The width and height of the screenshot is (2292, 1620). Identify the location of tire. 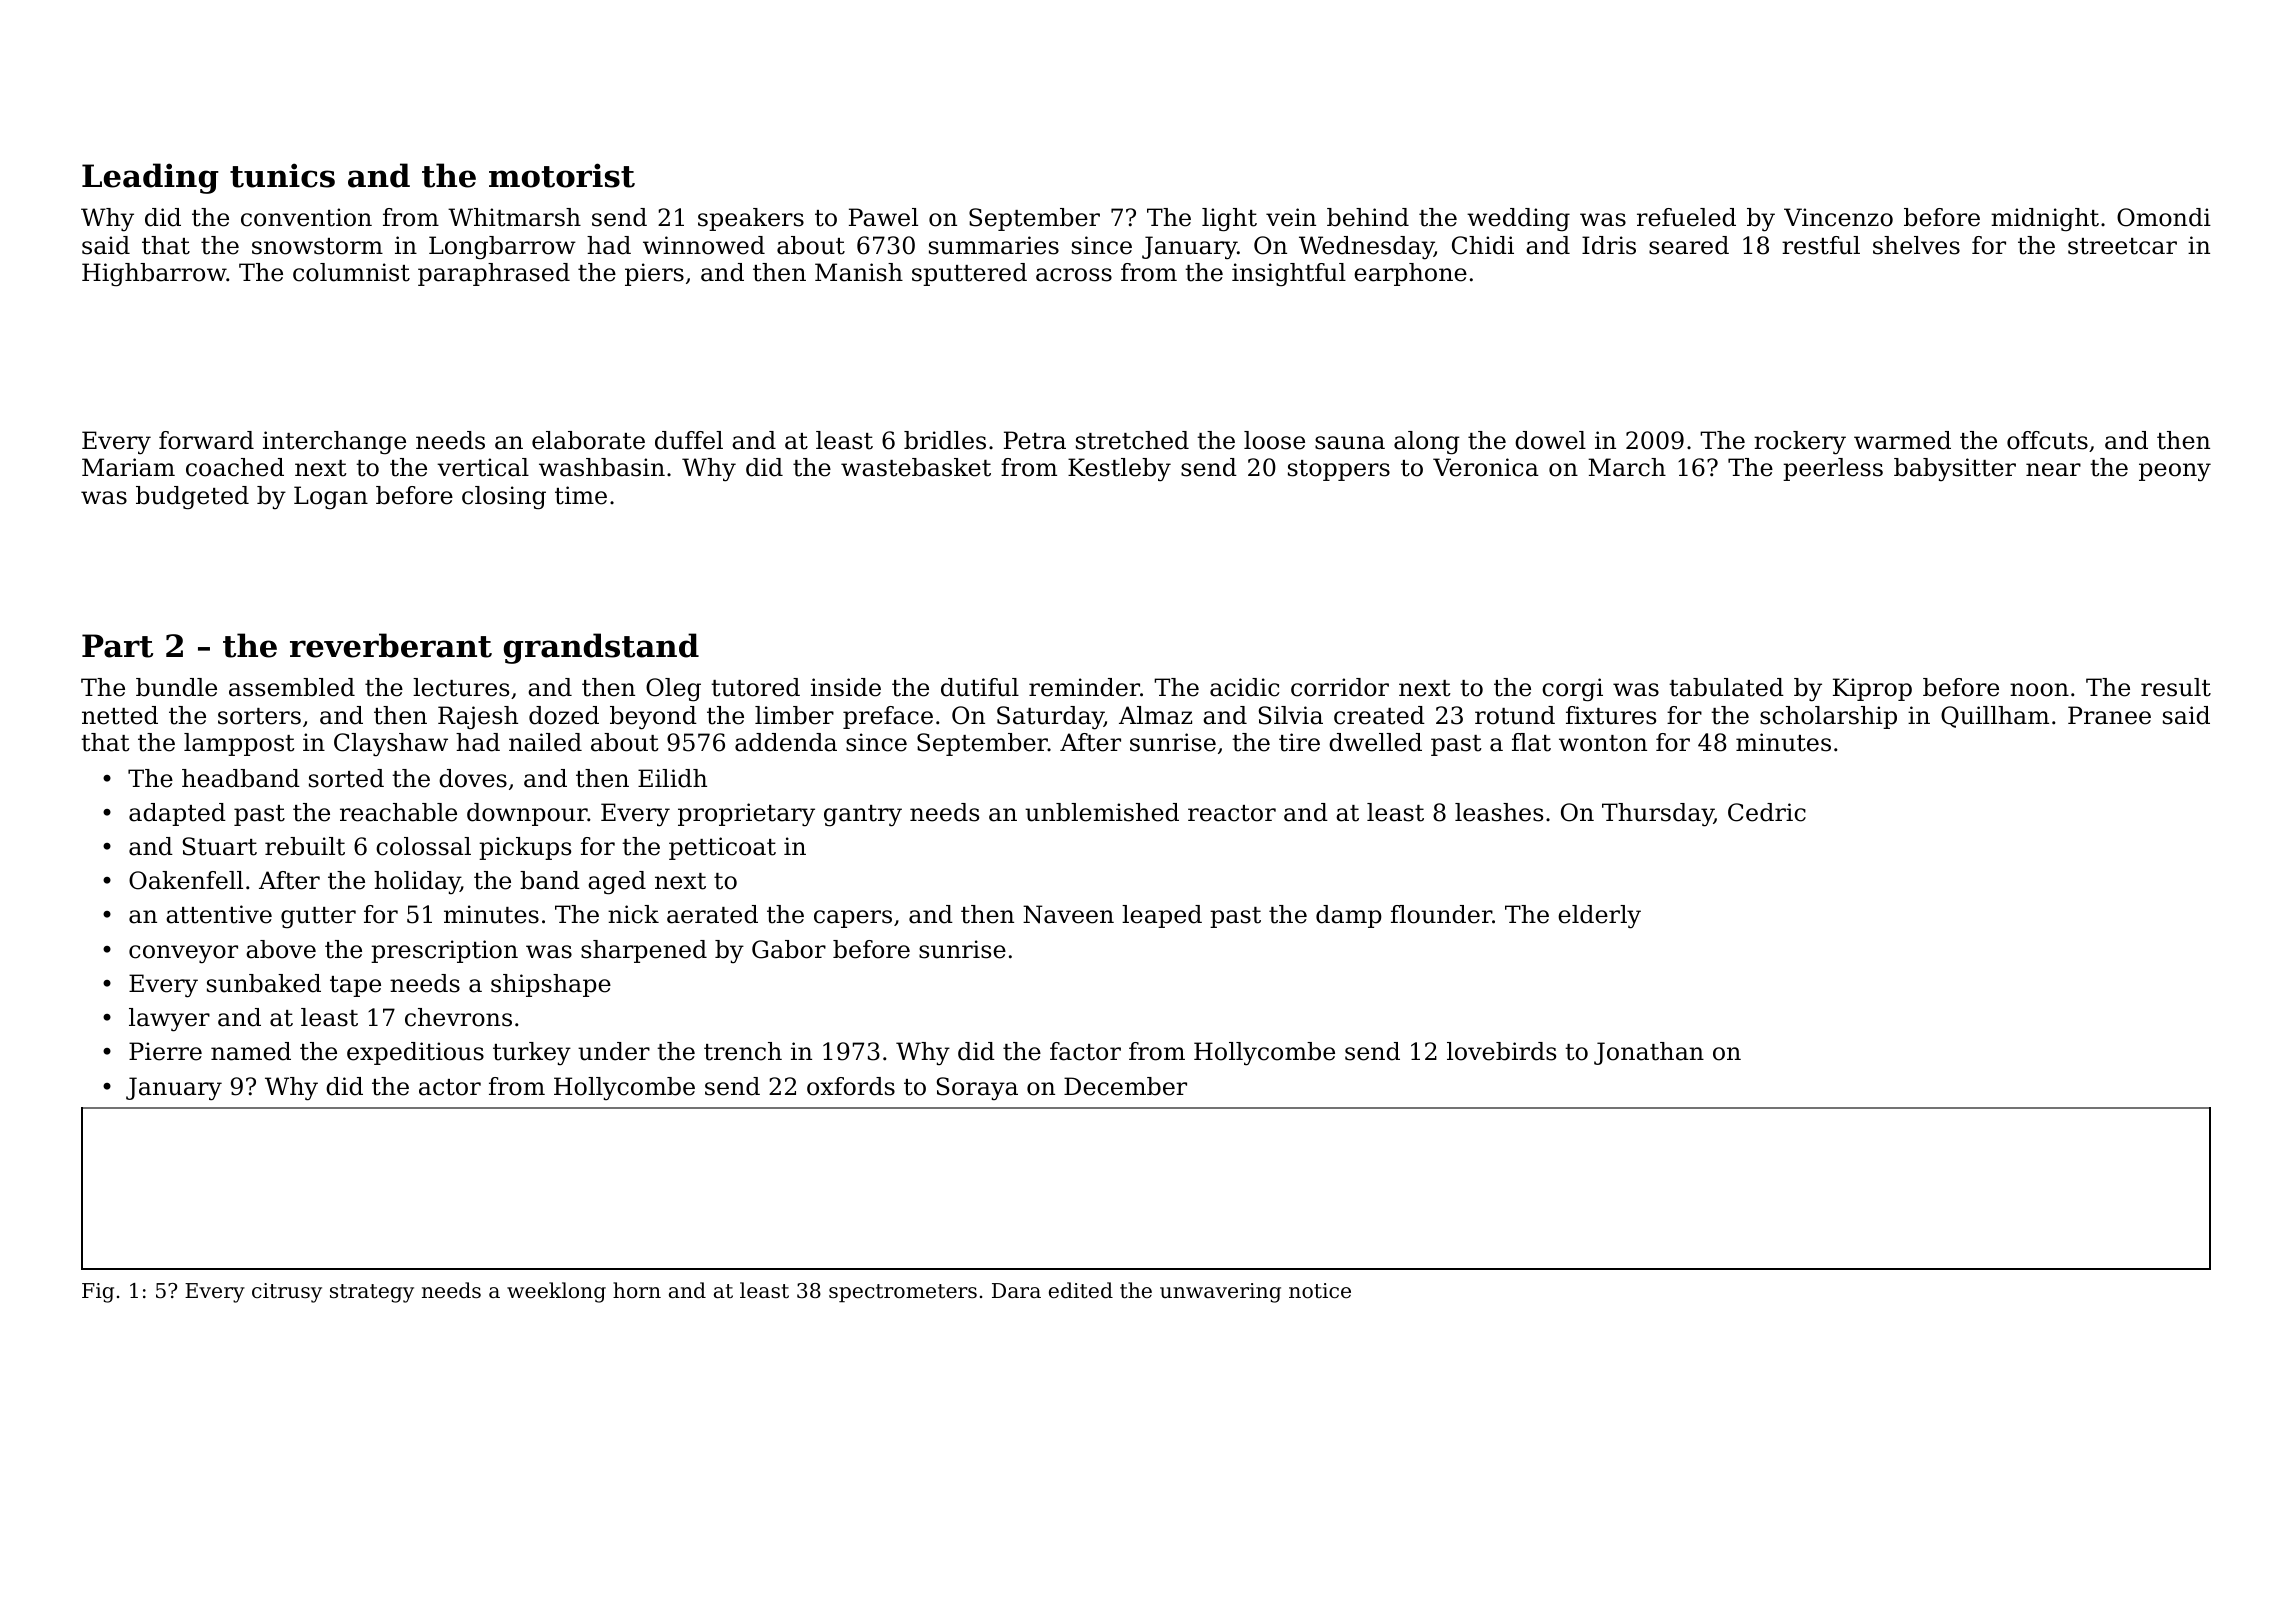
(1299, 742).
